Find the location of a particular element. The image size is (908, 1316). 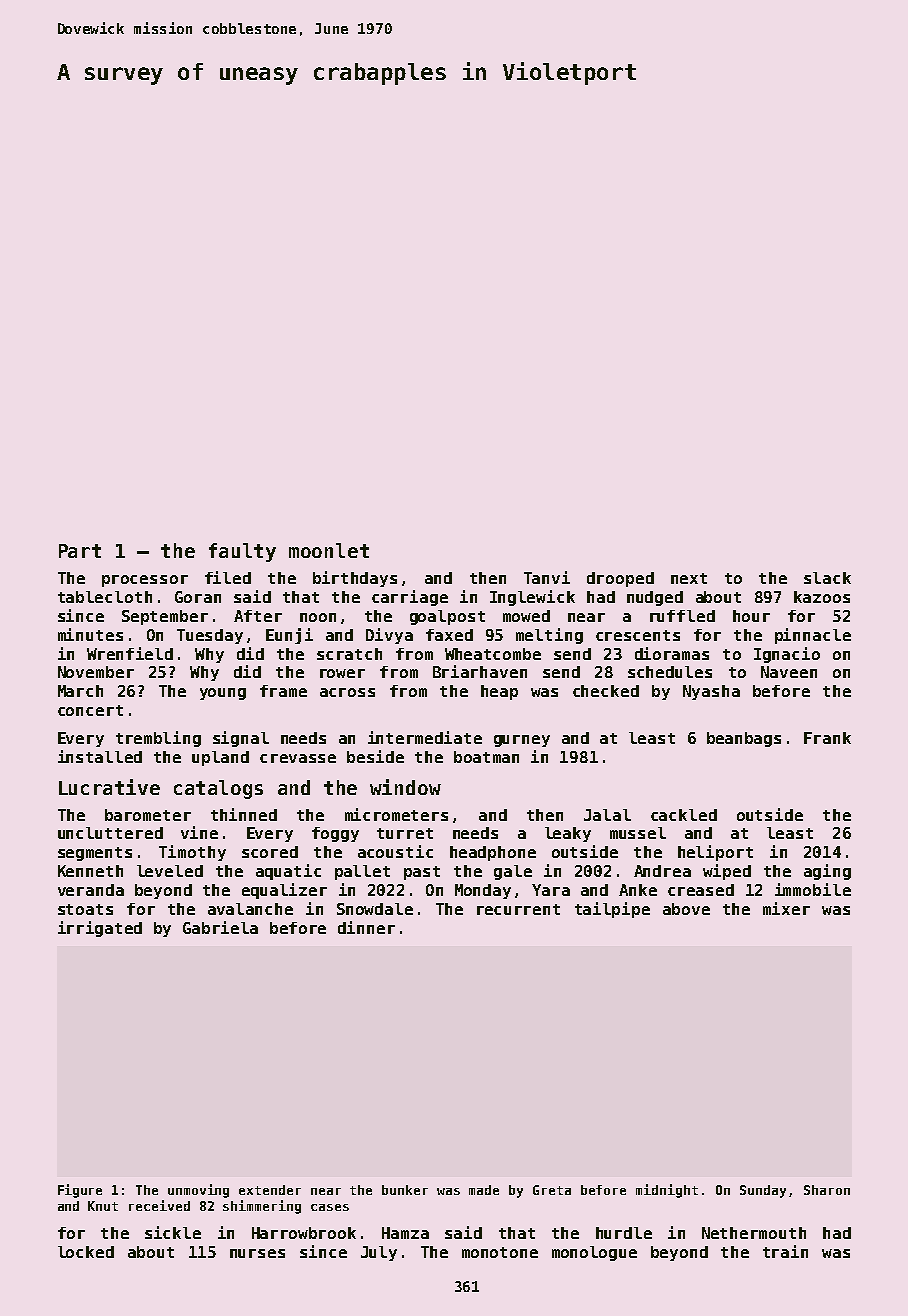

locked is located at coordinates (86, 1252).
